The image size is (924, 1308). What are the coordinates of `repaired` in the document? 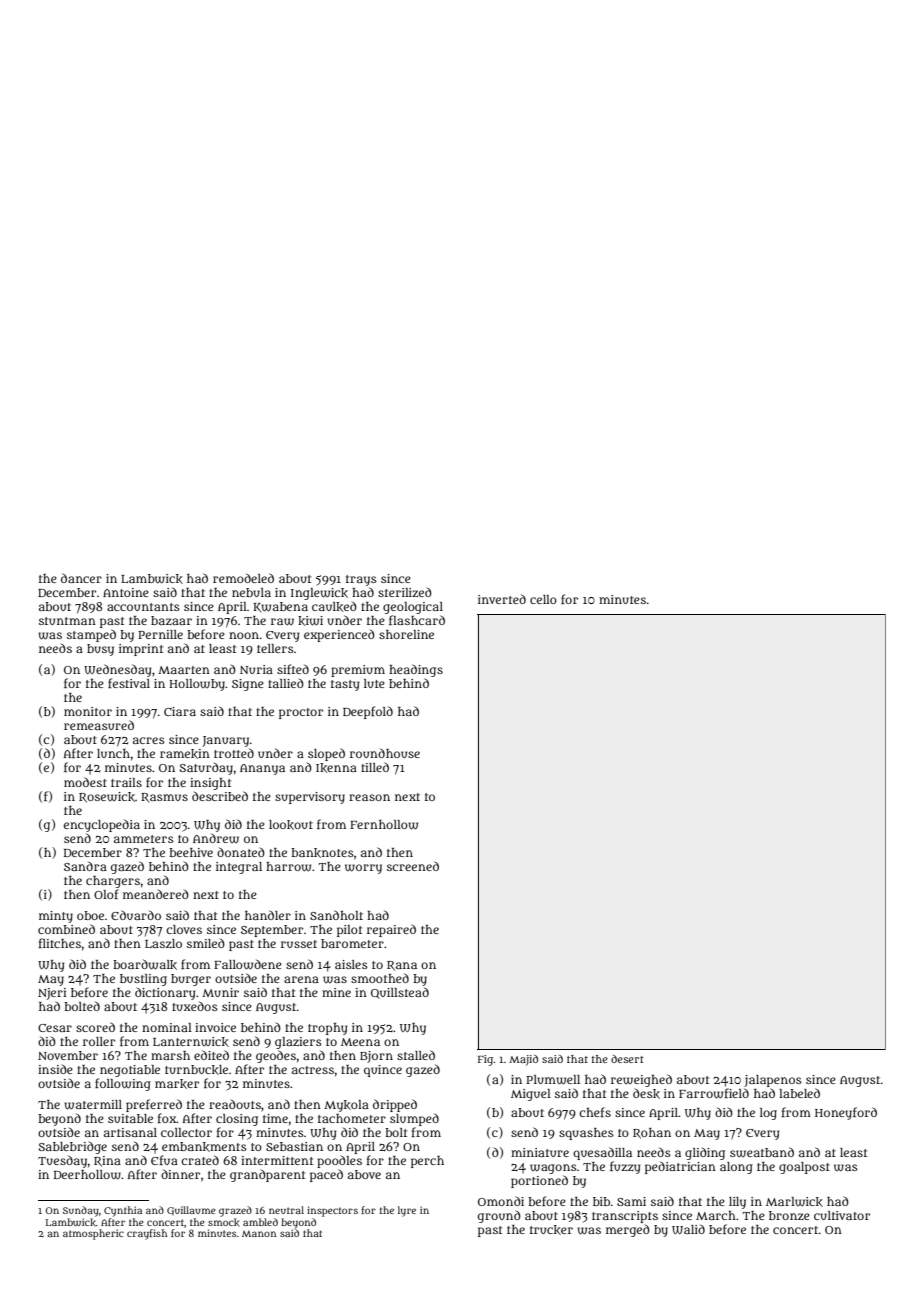 It's located at (391, 930).
